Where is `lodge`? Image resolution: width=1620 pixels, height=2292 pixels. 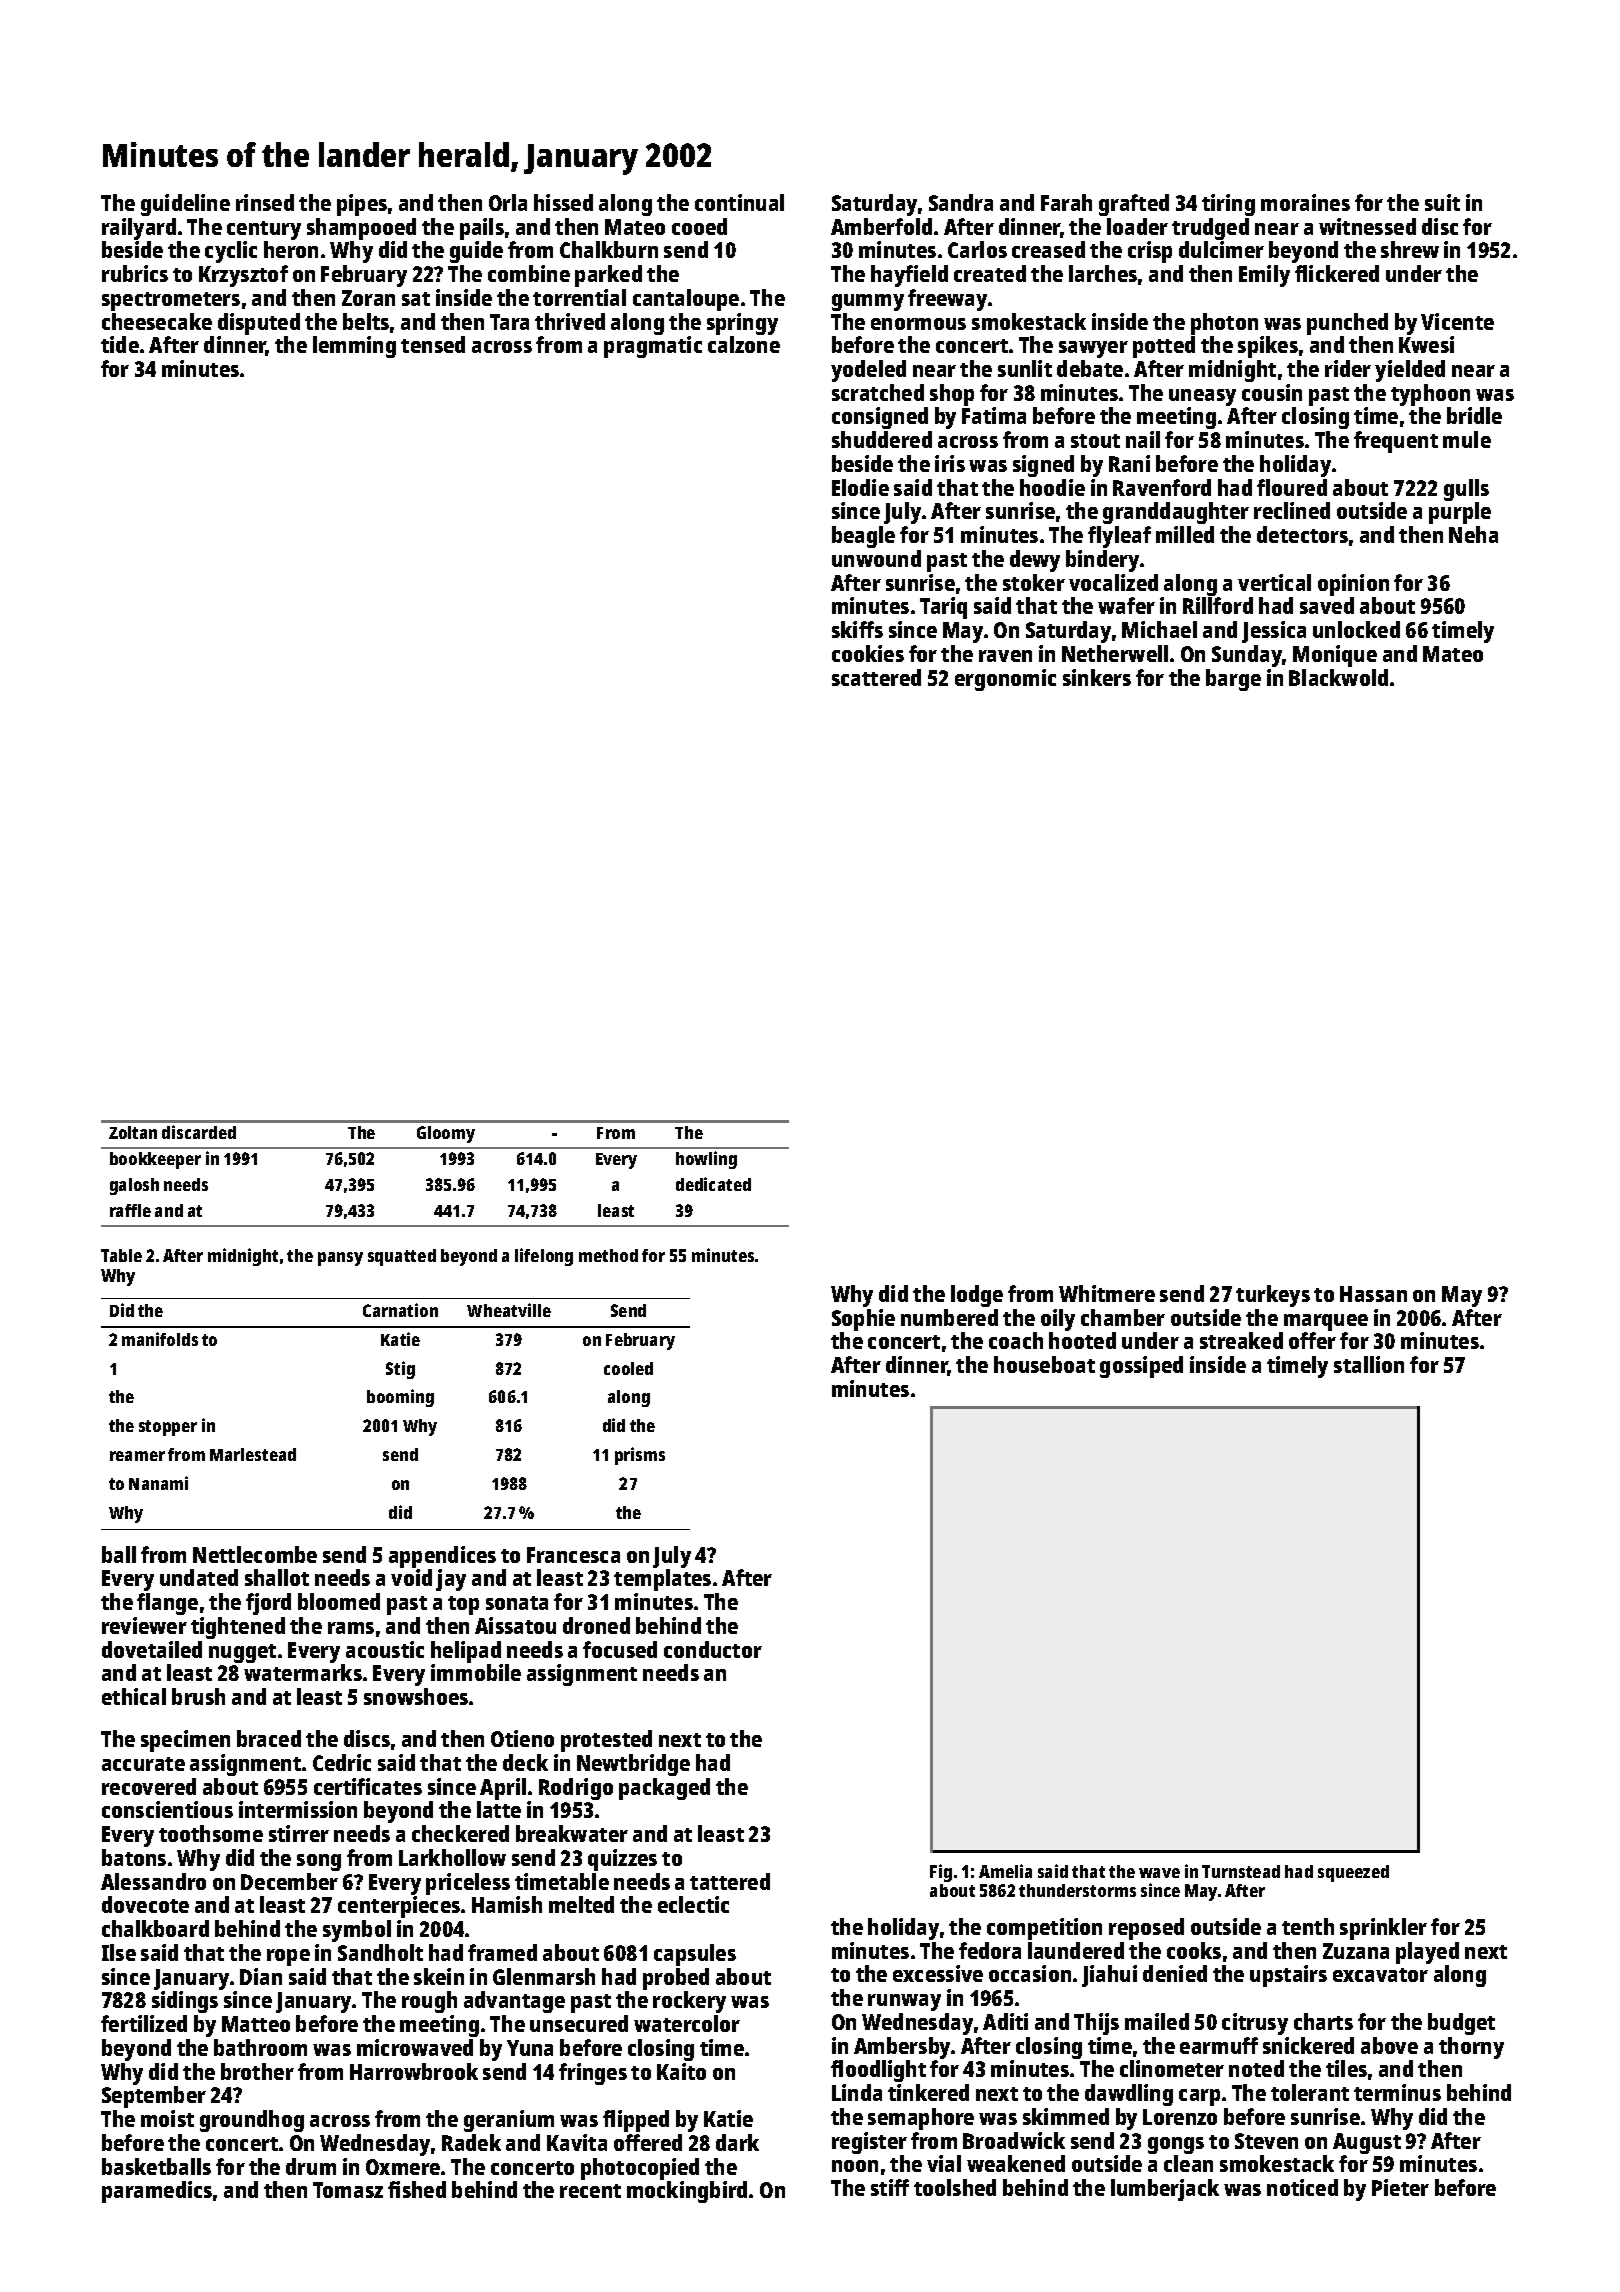 lodge is located at coordinates (977, 1296).
